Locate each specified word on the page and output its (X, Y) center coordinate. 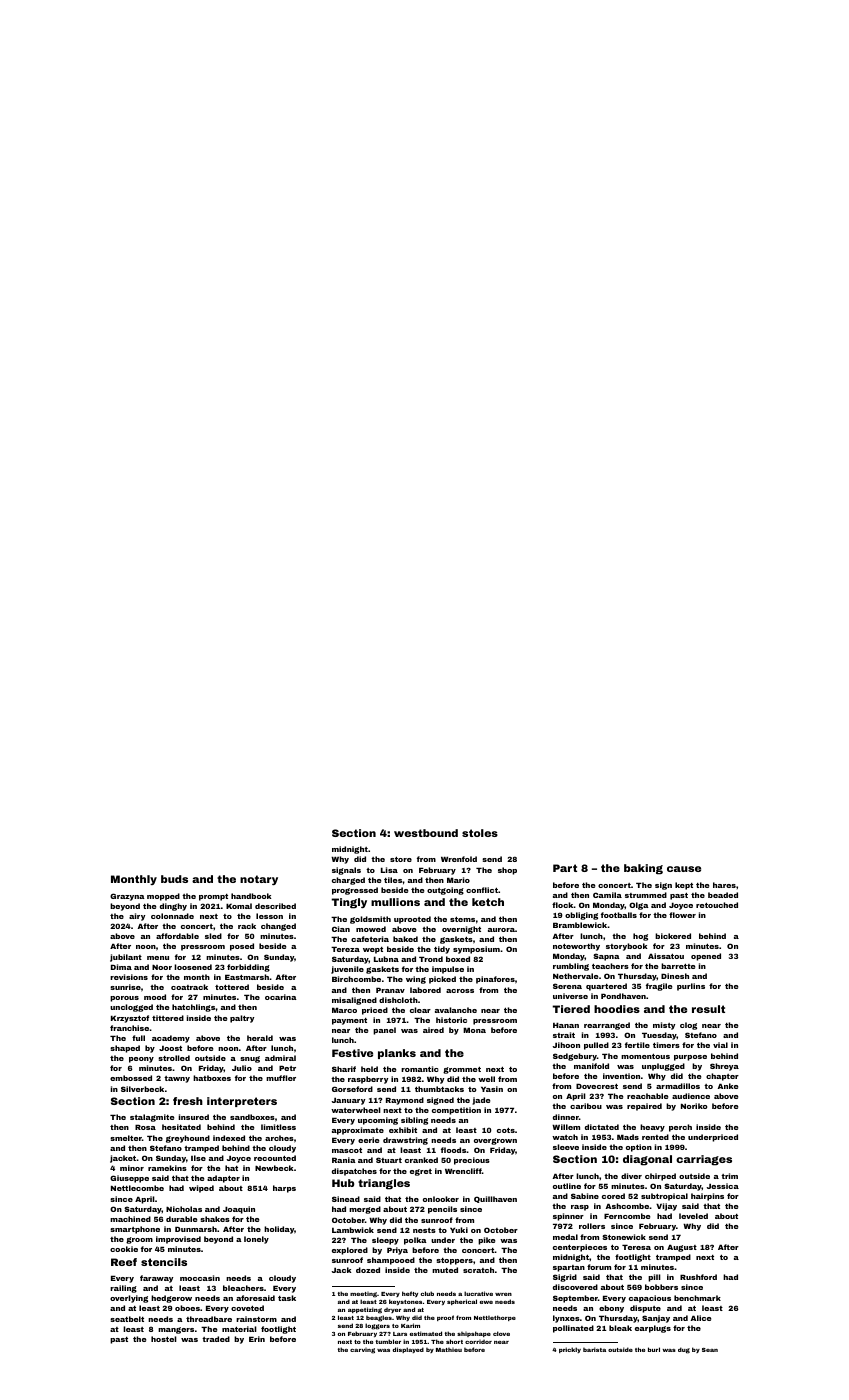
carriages (704, 1160)
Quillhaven (495, 1199)
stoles (480, 833)
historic (451, 1020)
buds (174, 879)
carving (362, 1351)
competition (456, 1111)
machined (130, 1219)
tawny (177, 1079)
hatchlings (194, 1008)
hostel (164, 1339)
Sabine (585, 1196)
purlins (691, 987)
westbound (426, 833)
